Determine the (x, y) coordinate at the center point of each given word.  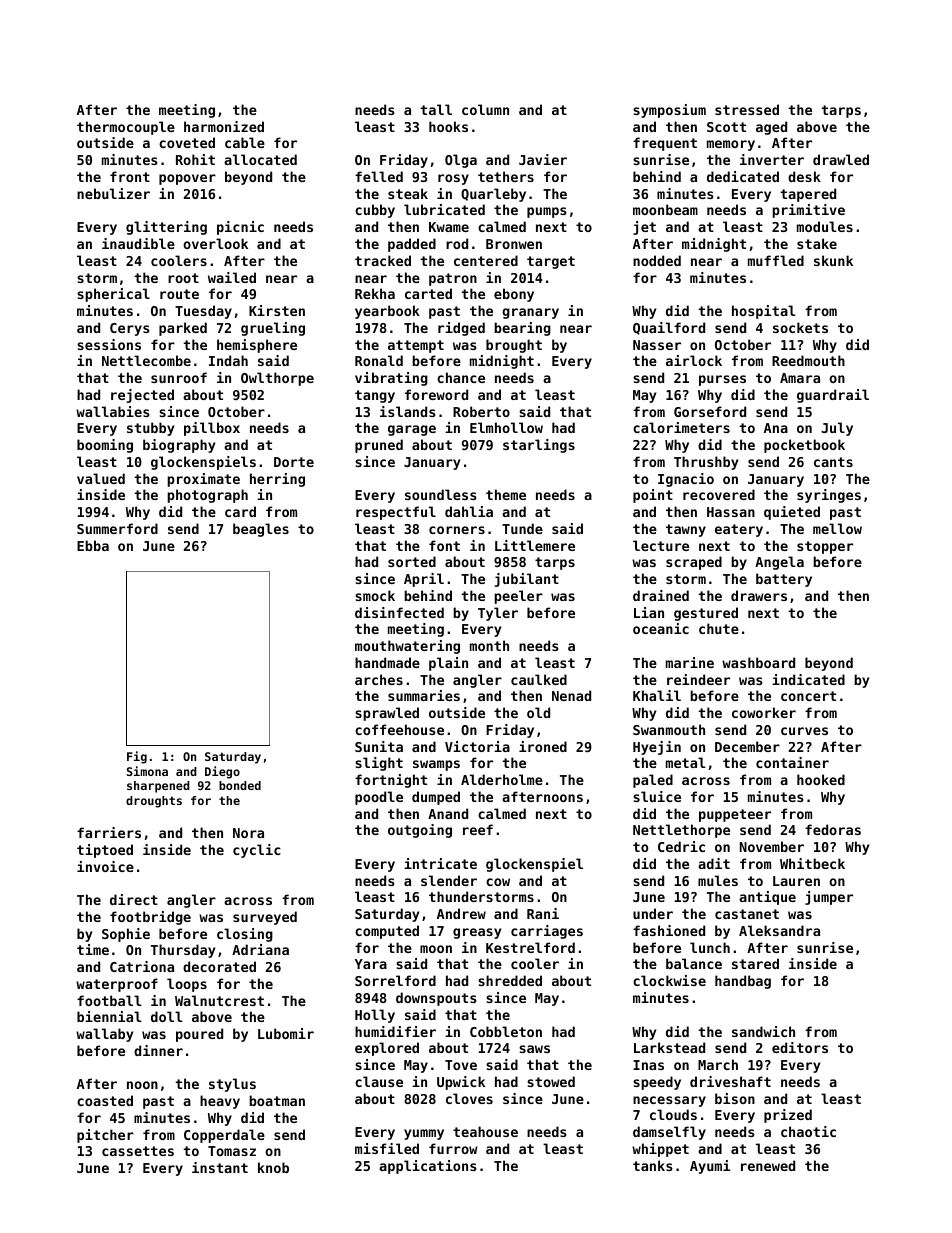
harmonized (224, 126)
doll (167, 1016)
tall (436, 109)
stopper (825, 547)
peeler (518, 597)
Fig (137, 757)
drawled (841, 159)
